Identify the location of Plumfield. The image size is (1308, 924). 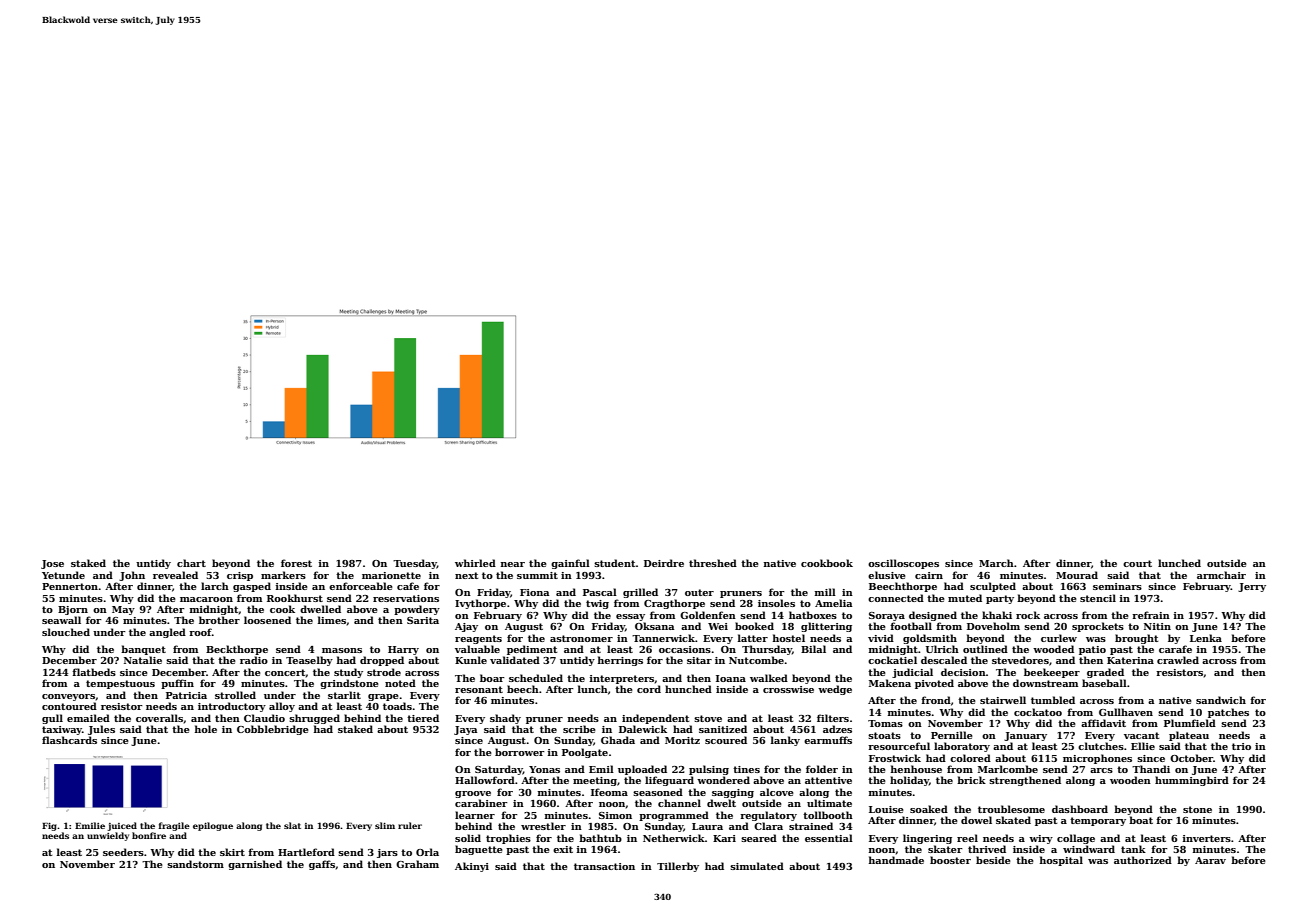
(1190, 723).
